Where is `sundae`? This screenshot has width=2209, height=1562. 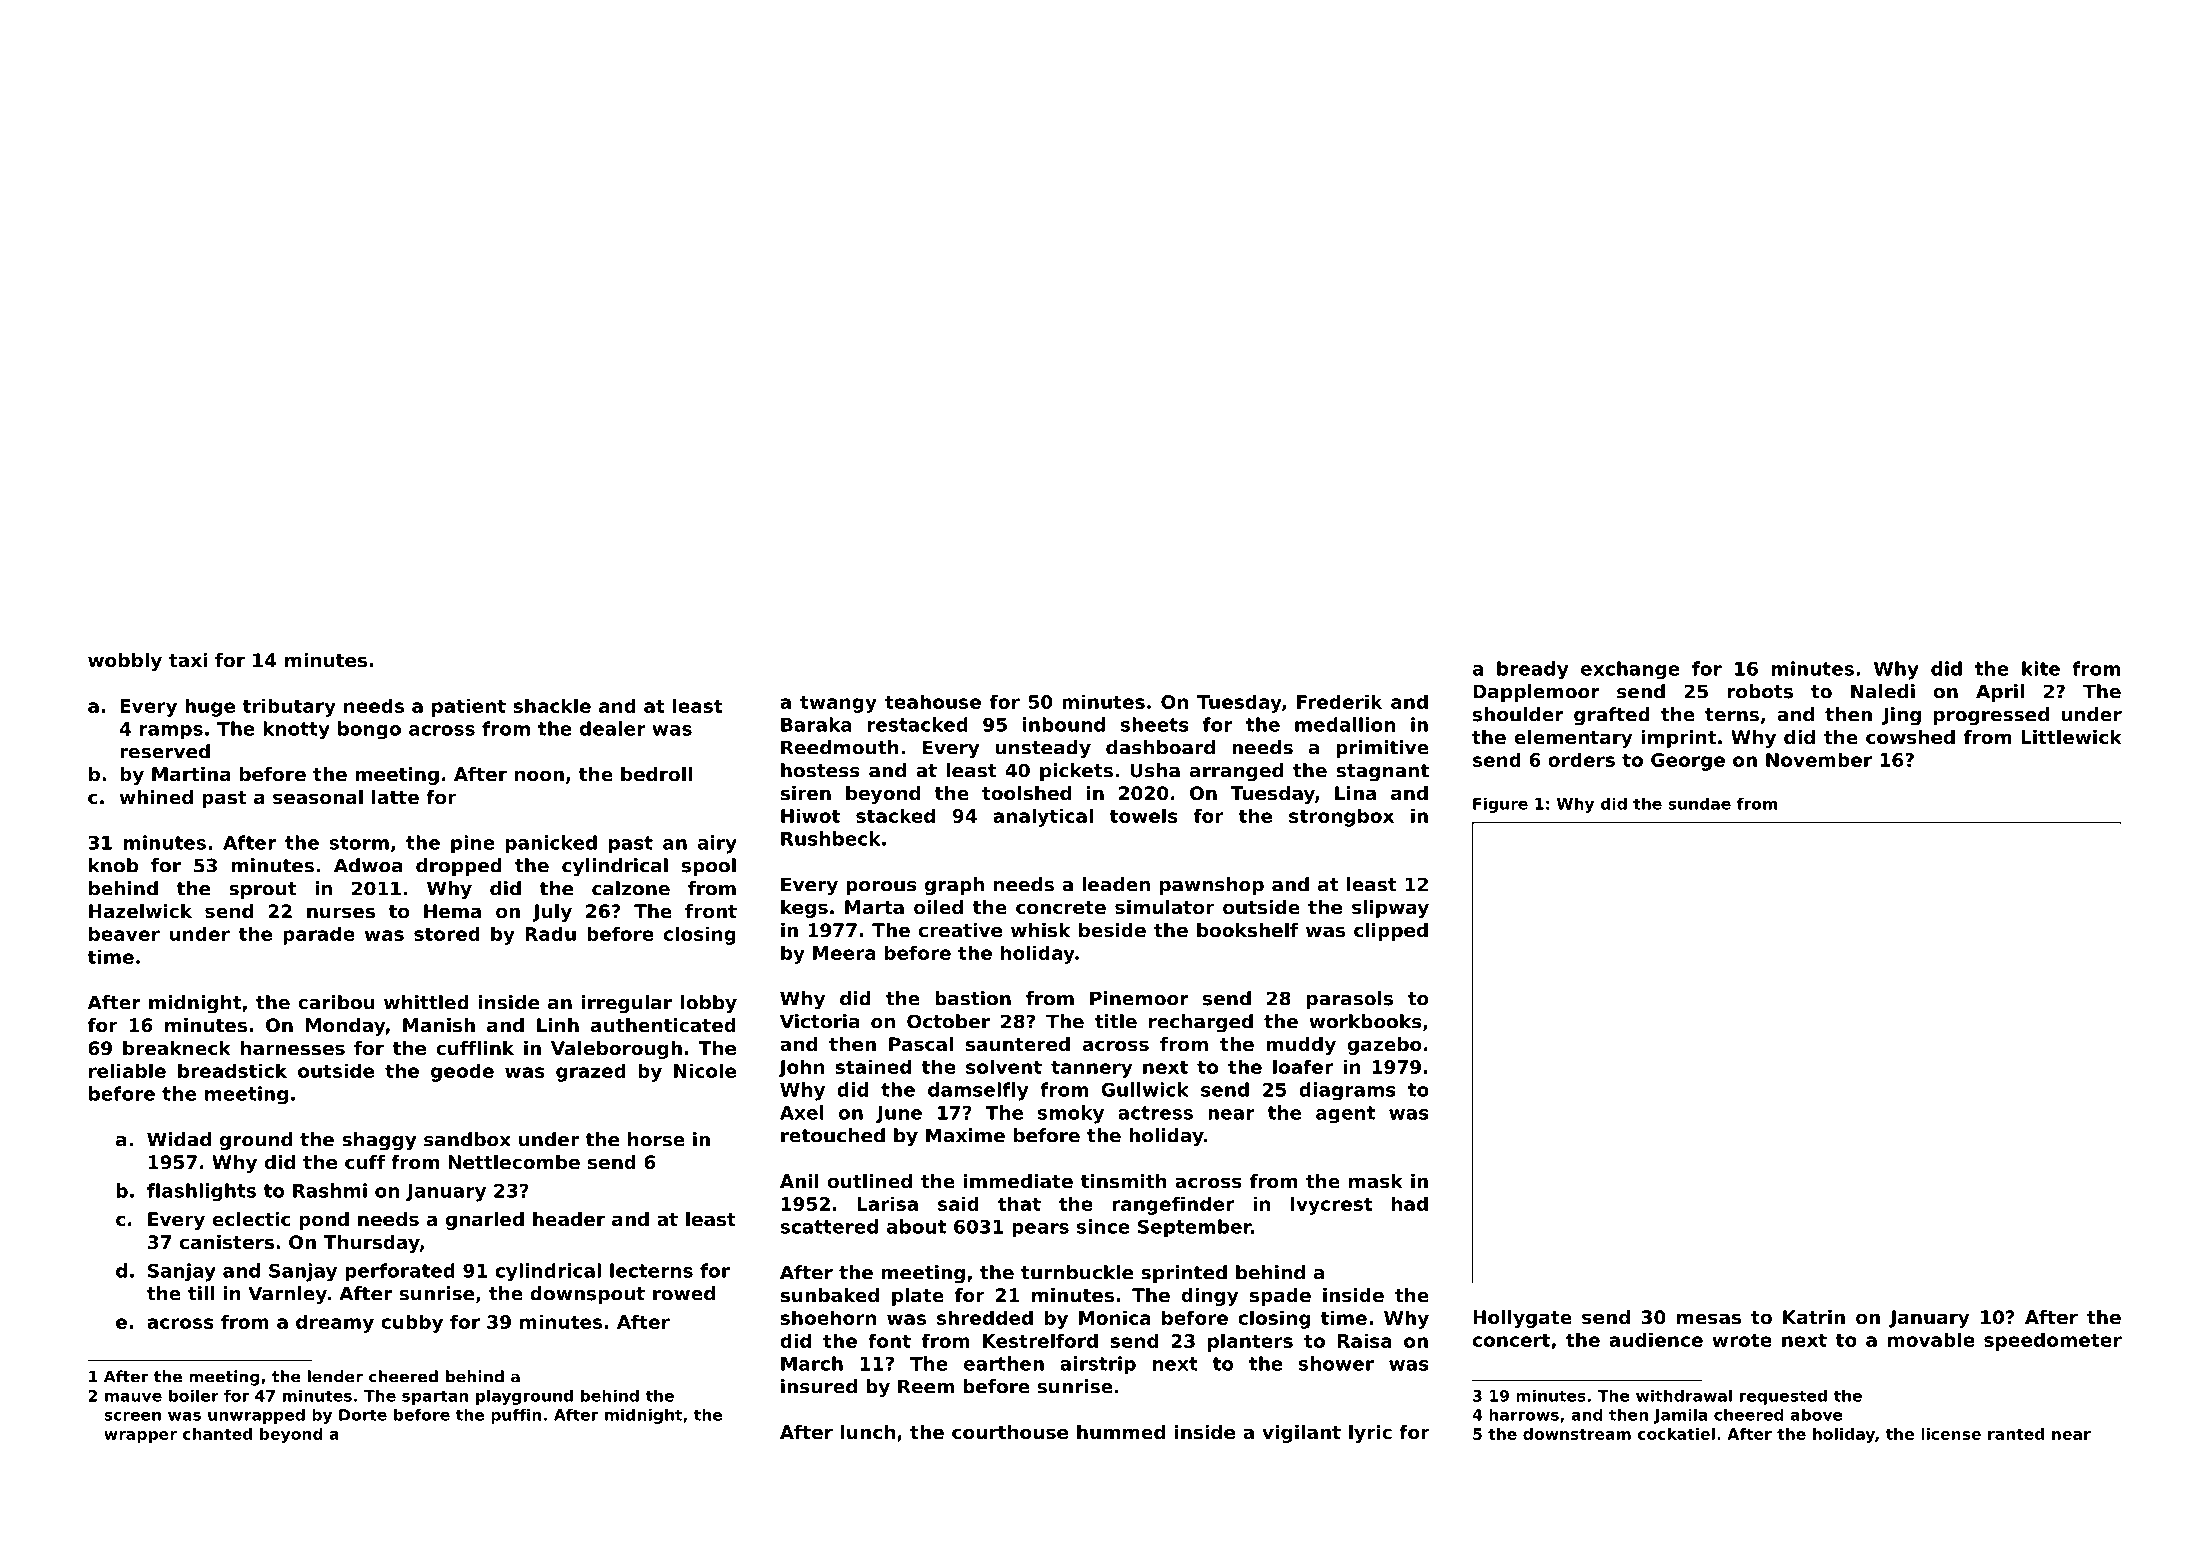 sundae is located at coordinates (1699, 803).
